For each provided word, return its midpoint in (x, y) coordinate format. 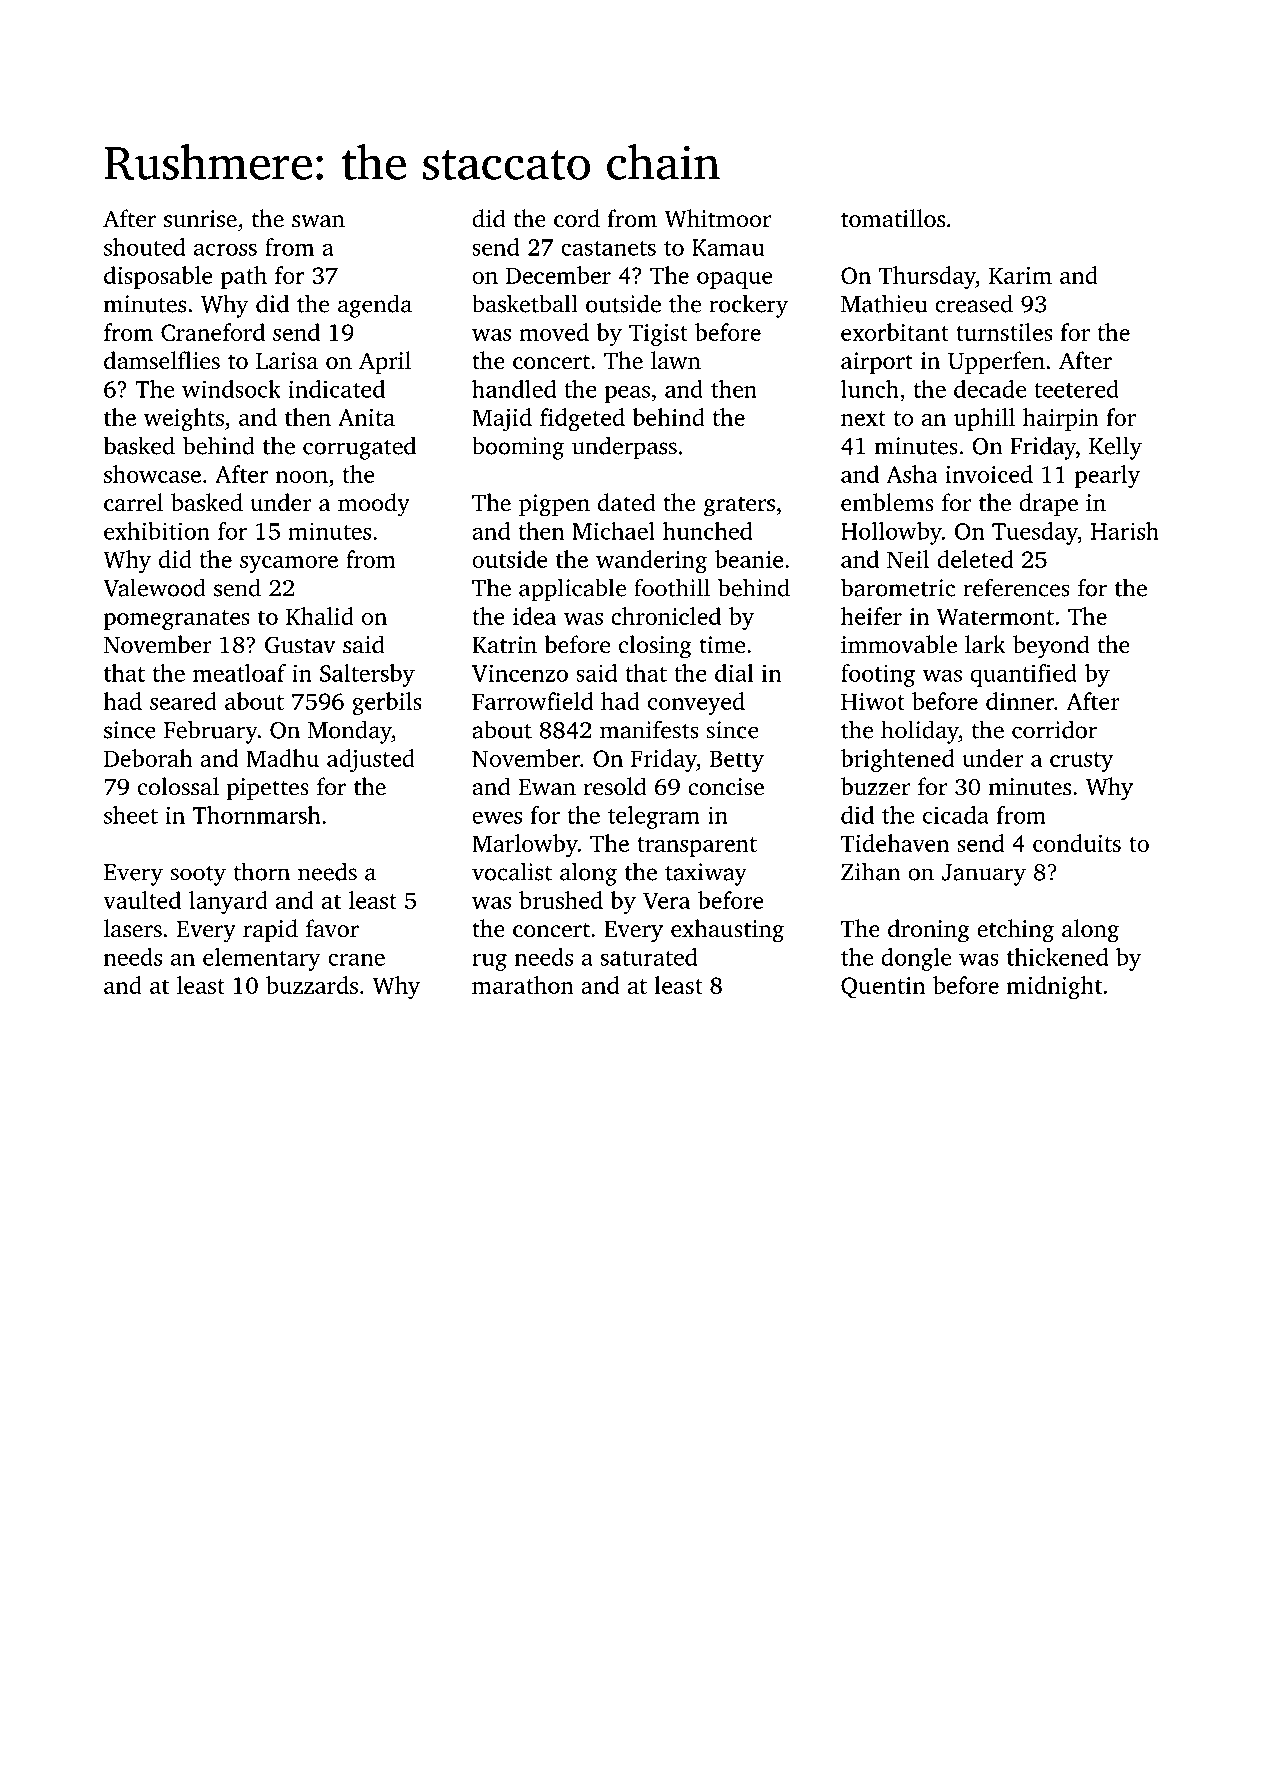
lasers (133, 928)
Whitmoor (717, 218)
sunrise (200, 219)
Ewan (547, 787)
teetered (1076, 389)
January (984, 875)
